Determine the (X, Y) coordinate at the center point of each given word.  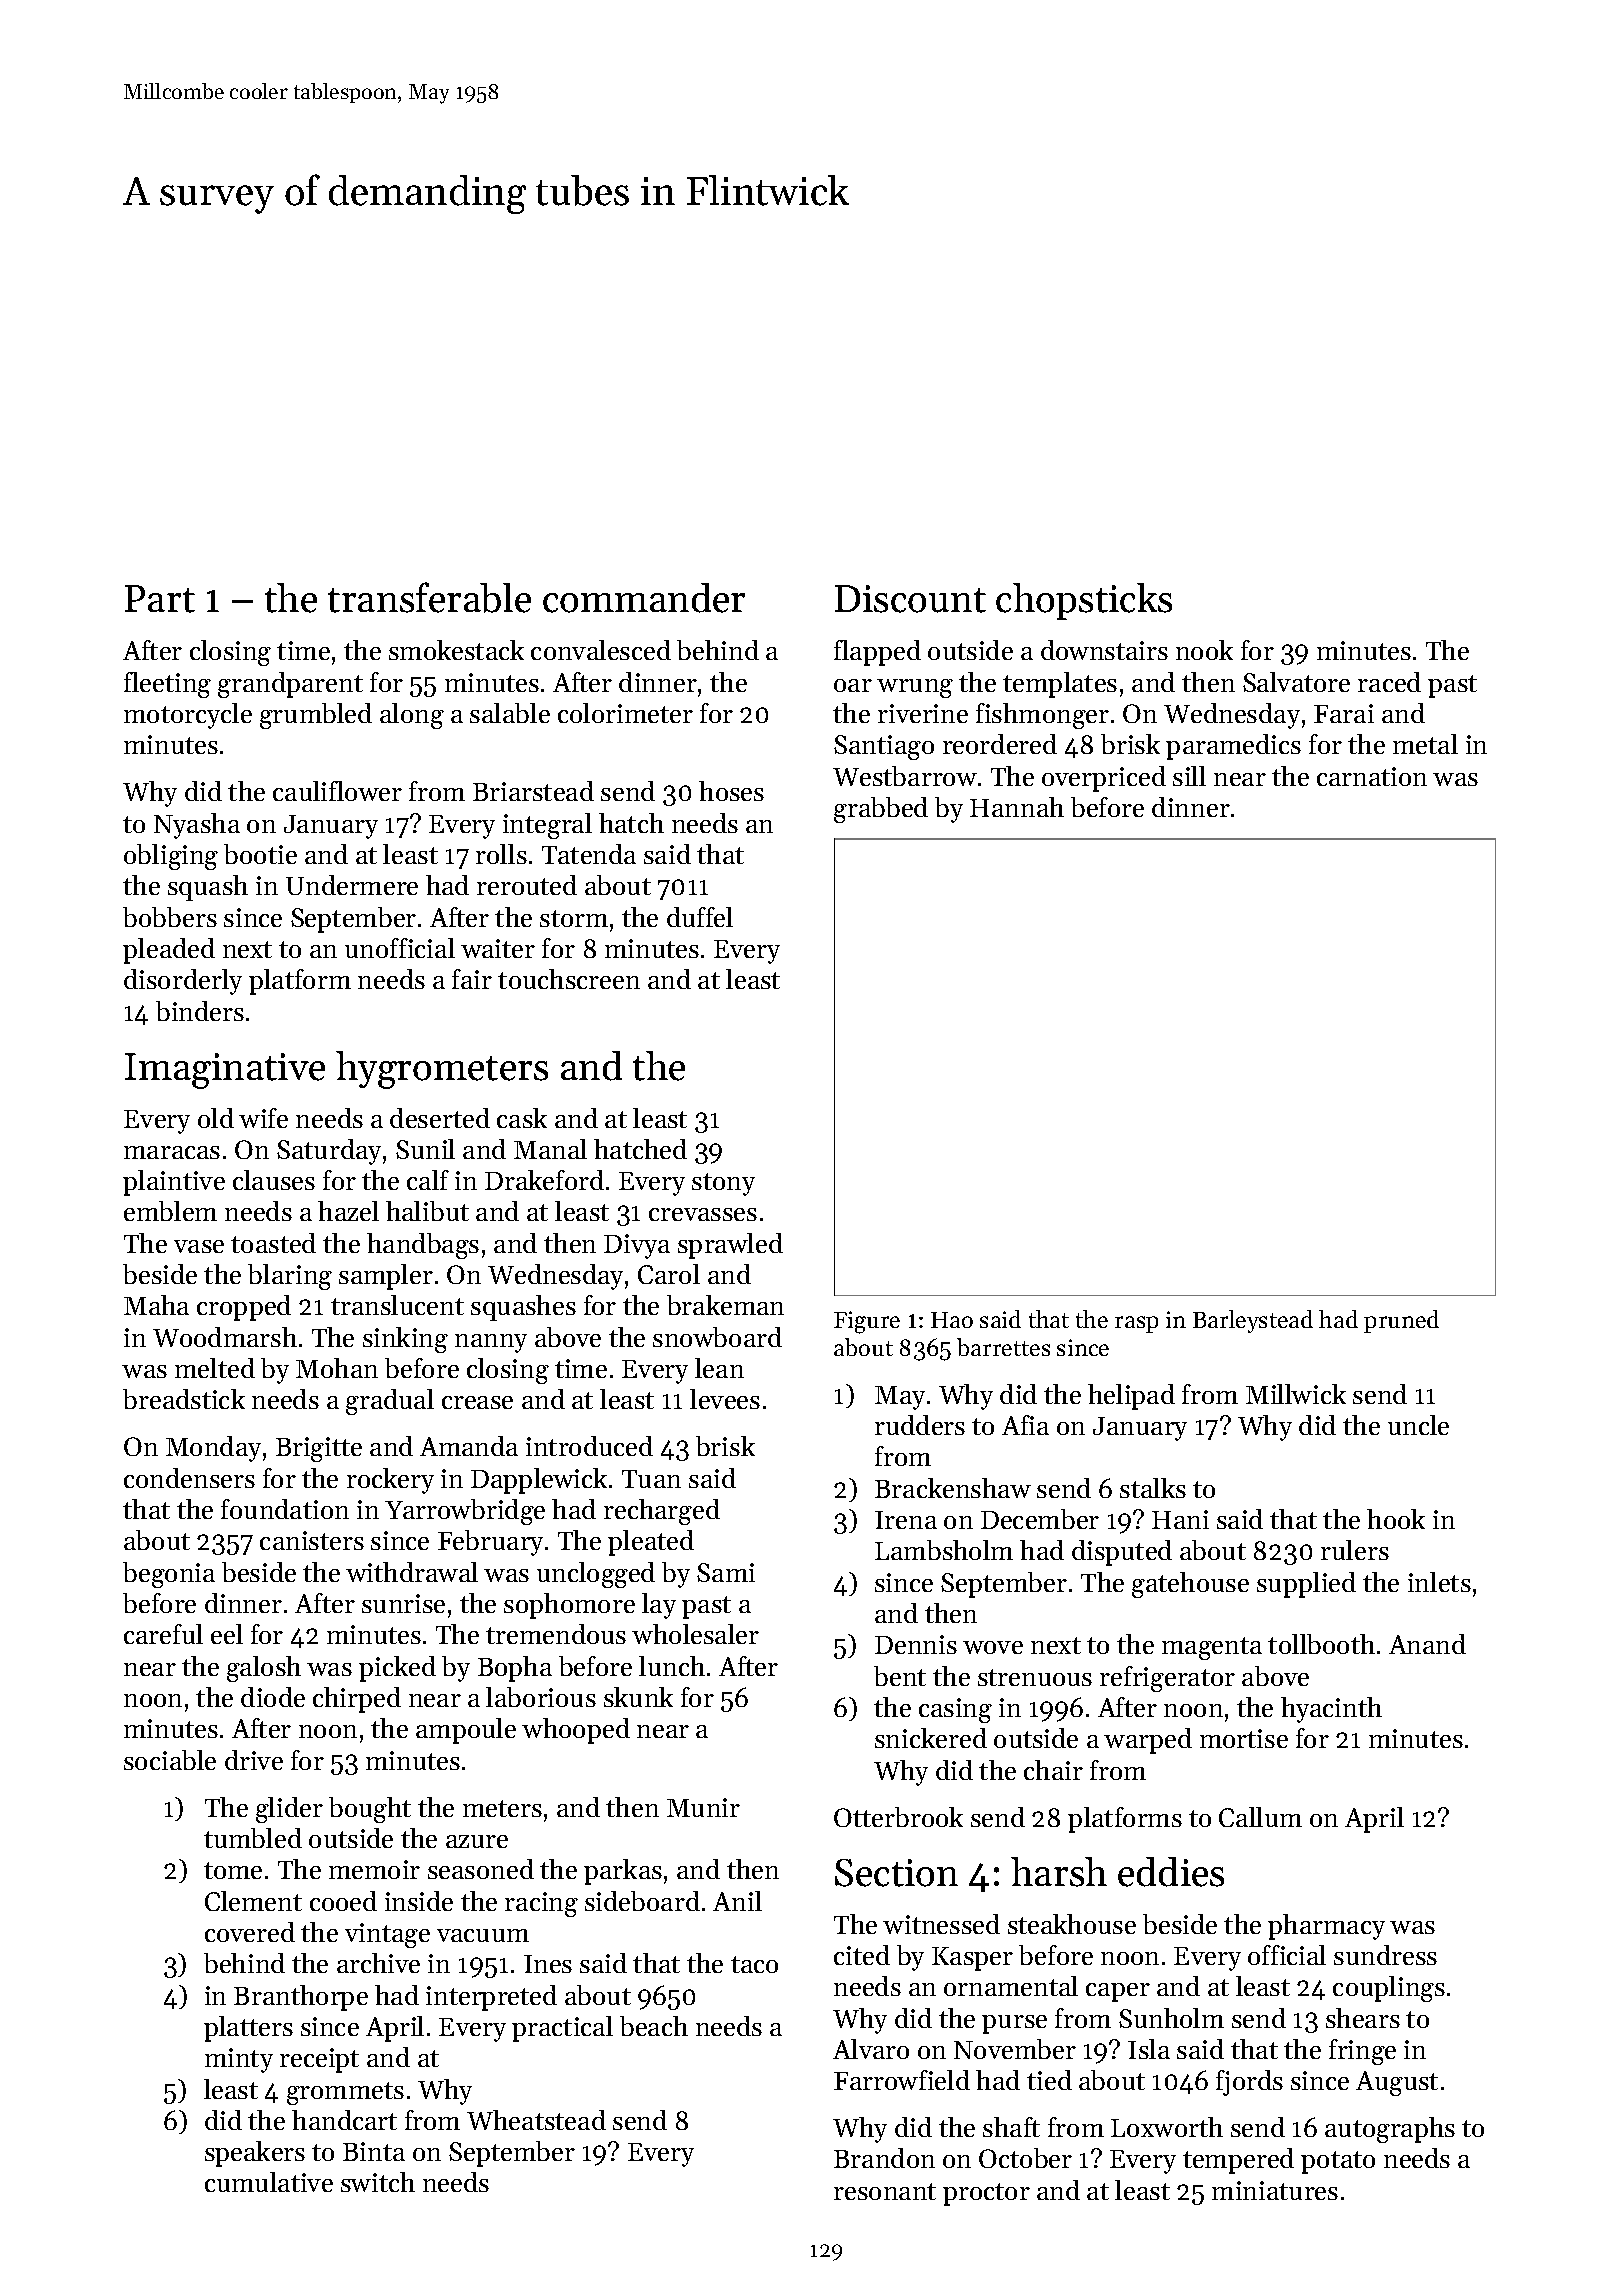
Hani (1180, 1519)
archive (378, 1963)
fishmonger (1042, 716)
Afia (1025, 1425)
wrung (915, 688)
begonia (169, 1575)
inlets (1439, 1582)
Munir (703, 1807)
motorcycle (188, 716)
